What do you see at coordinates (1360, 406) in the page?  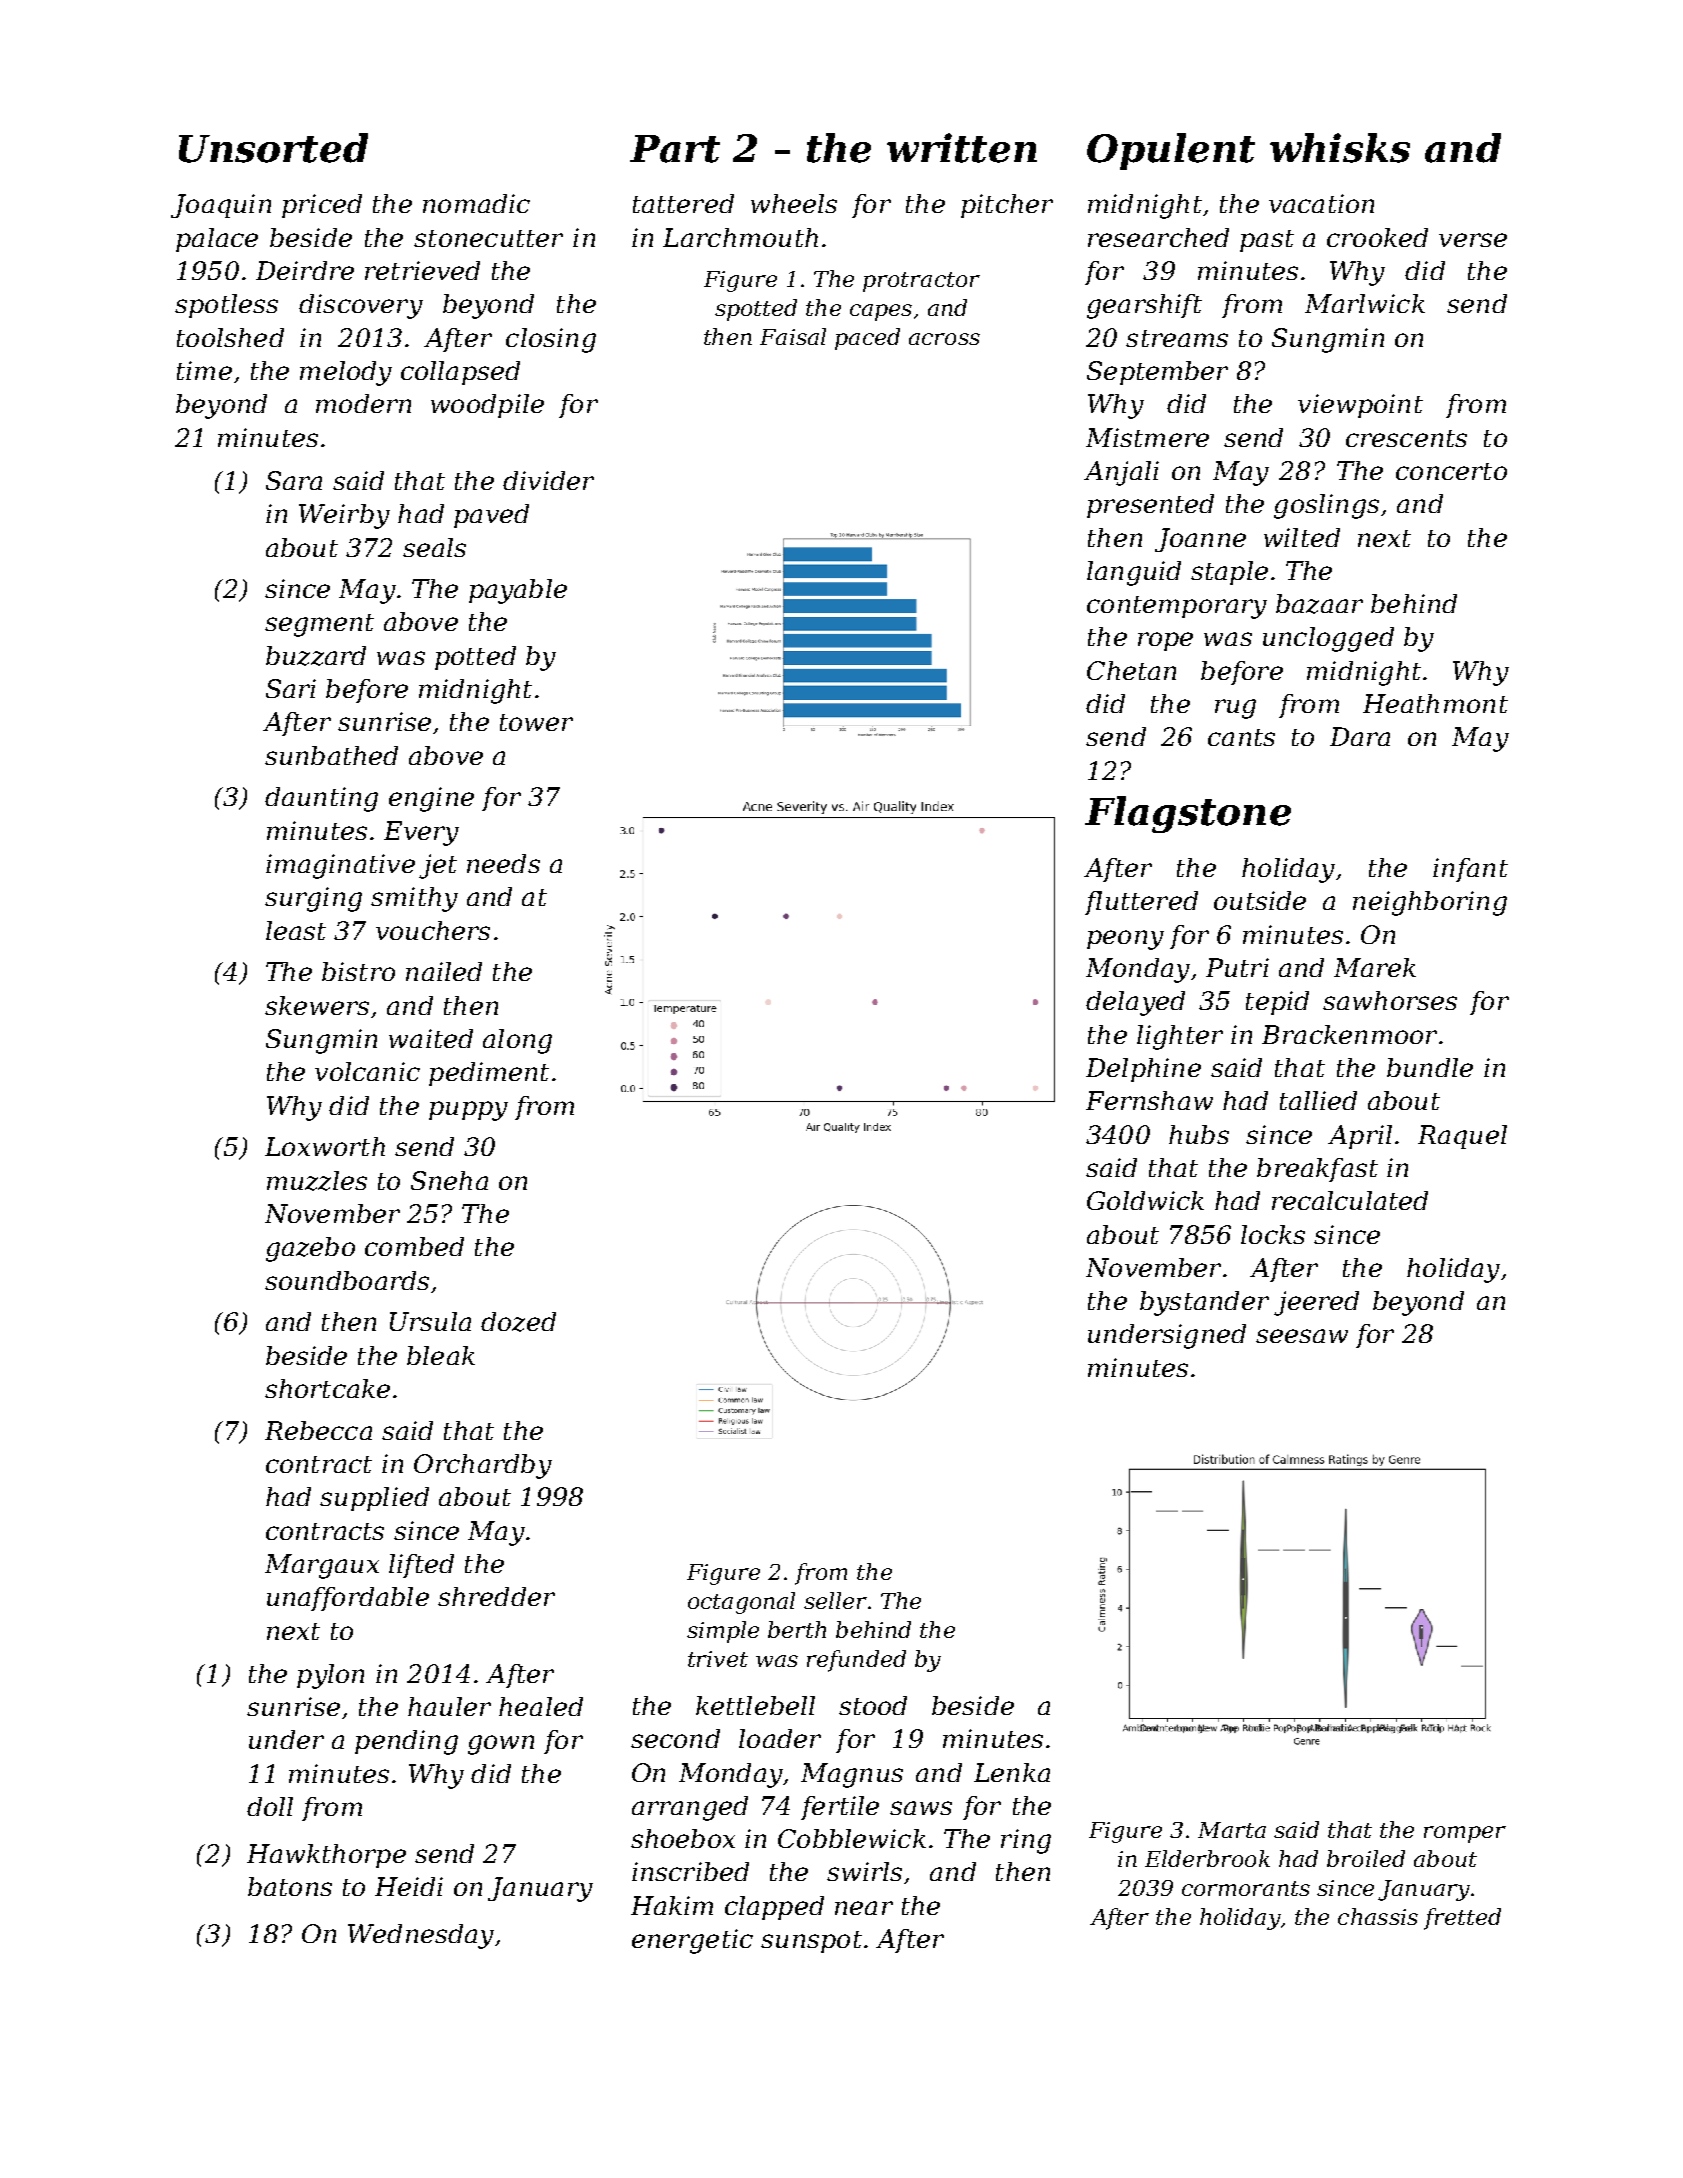 I see `viewpoint` at bounding box center [1360, 406].
